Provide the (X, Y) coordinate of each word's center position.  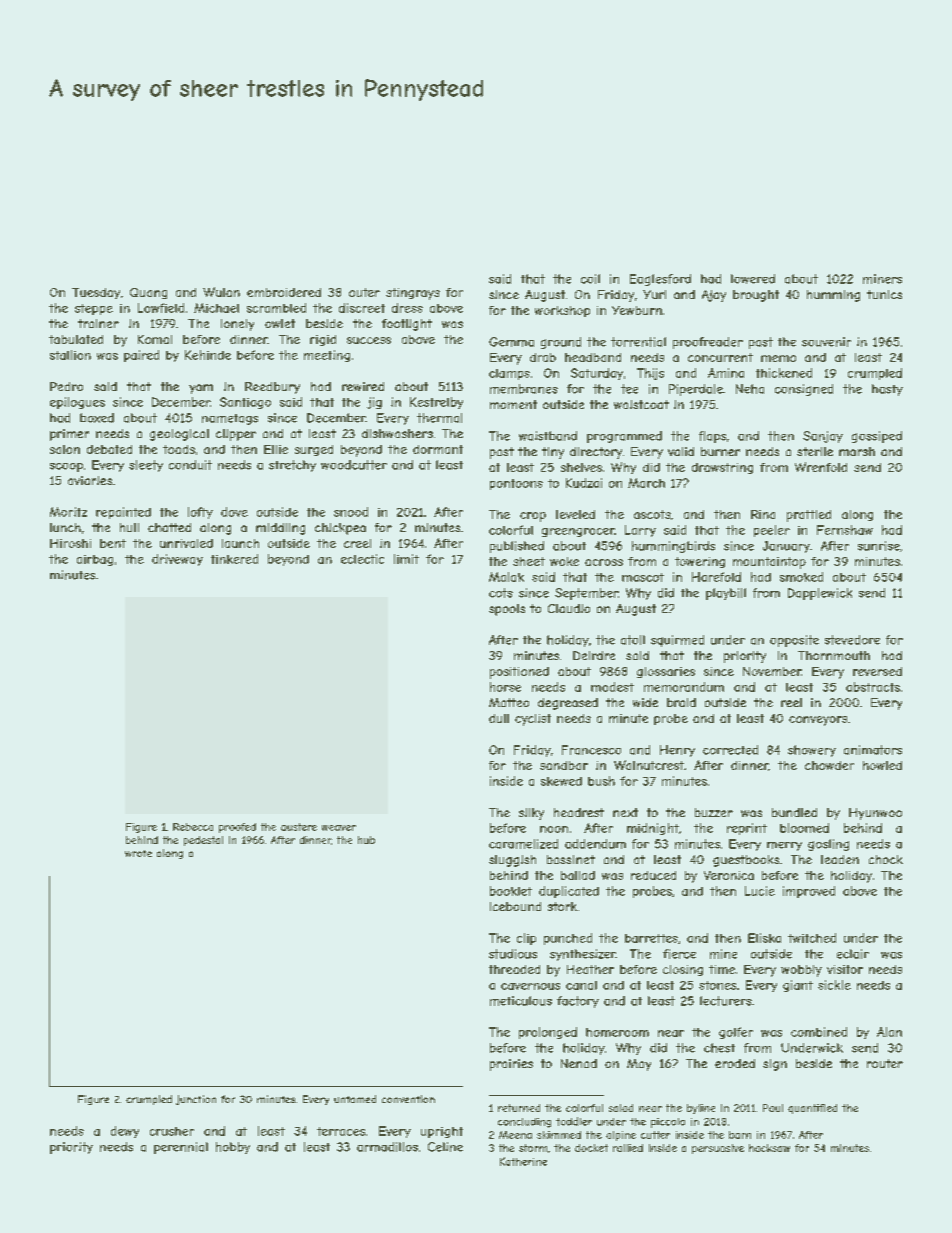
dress (407, 308)
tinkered (234, 559)
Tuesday (96, 293)
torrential (638, 342)
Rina (763, 514)
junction (196, 1100)
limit (406, 559)
